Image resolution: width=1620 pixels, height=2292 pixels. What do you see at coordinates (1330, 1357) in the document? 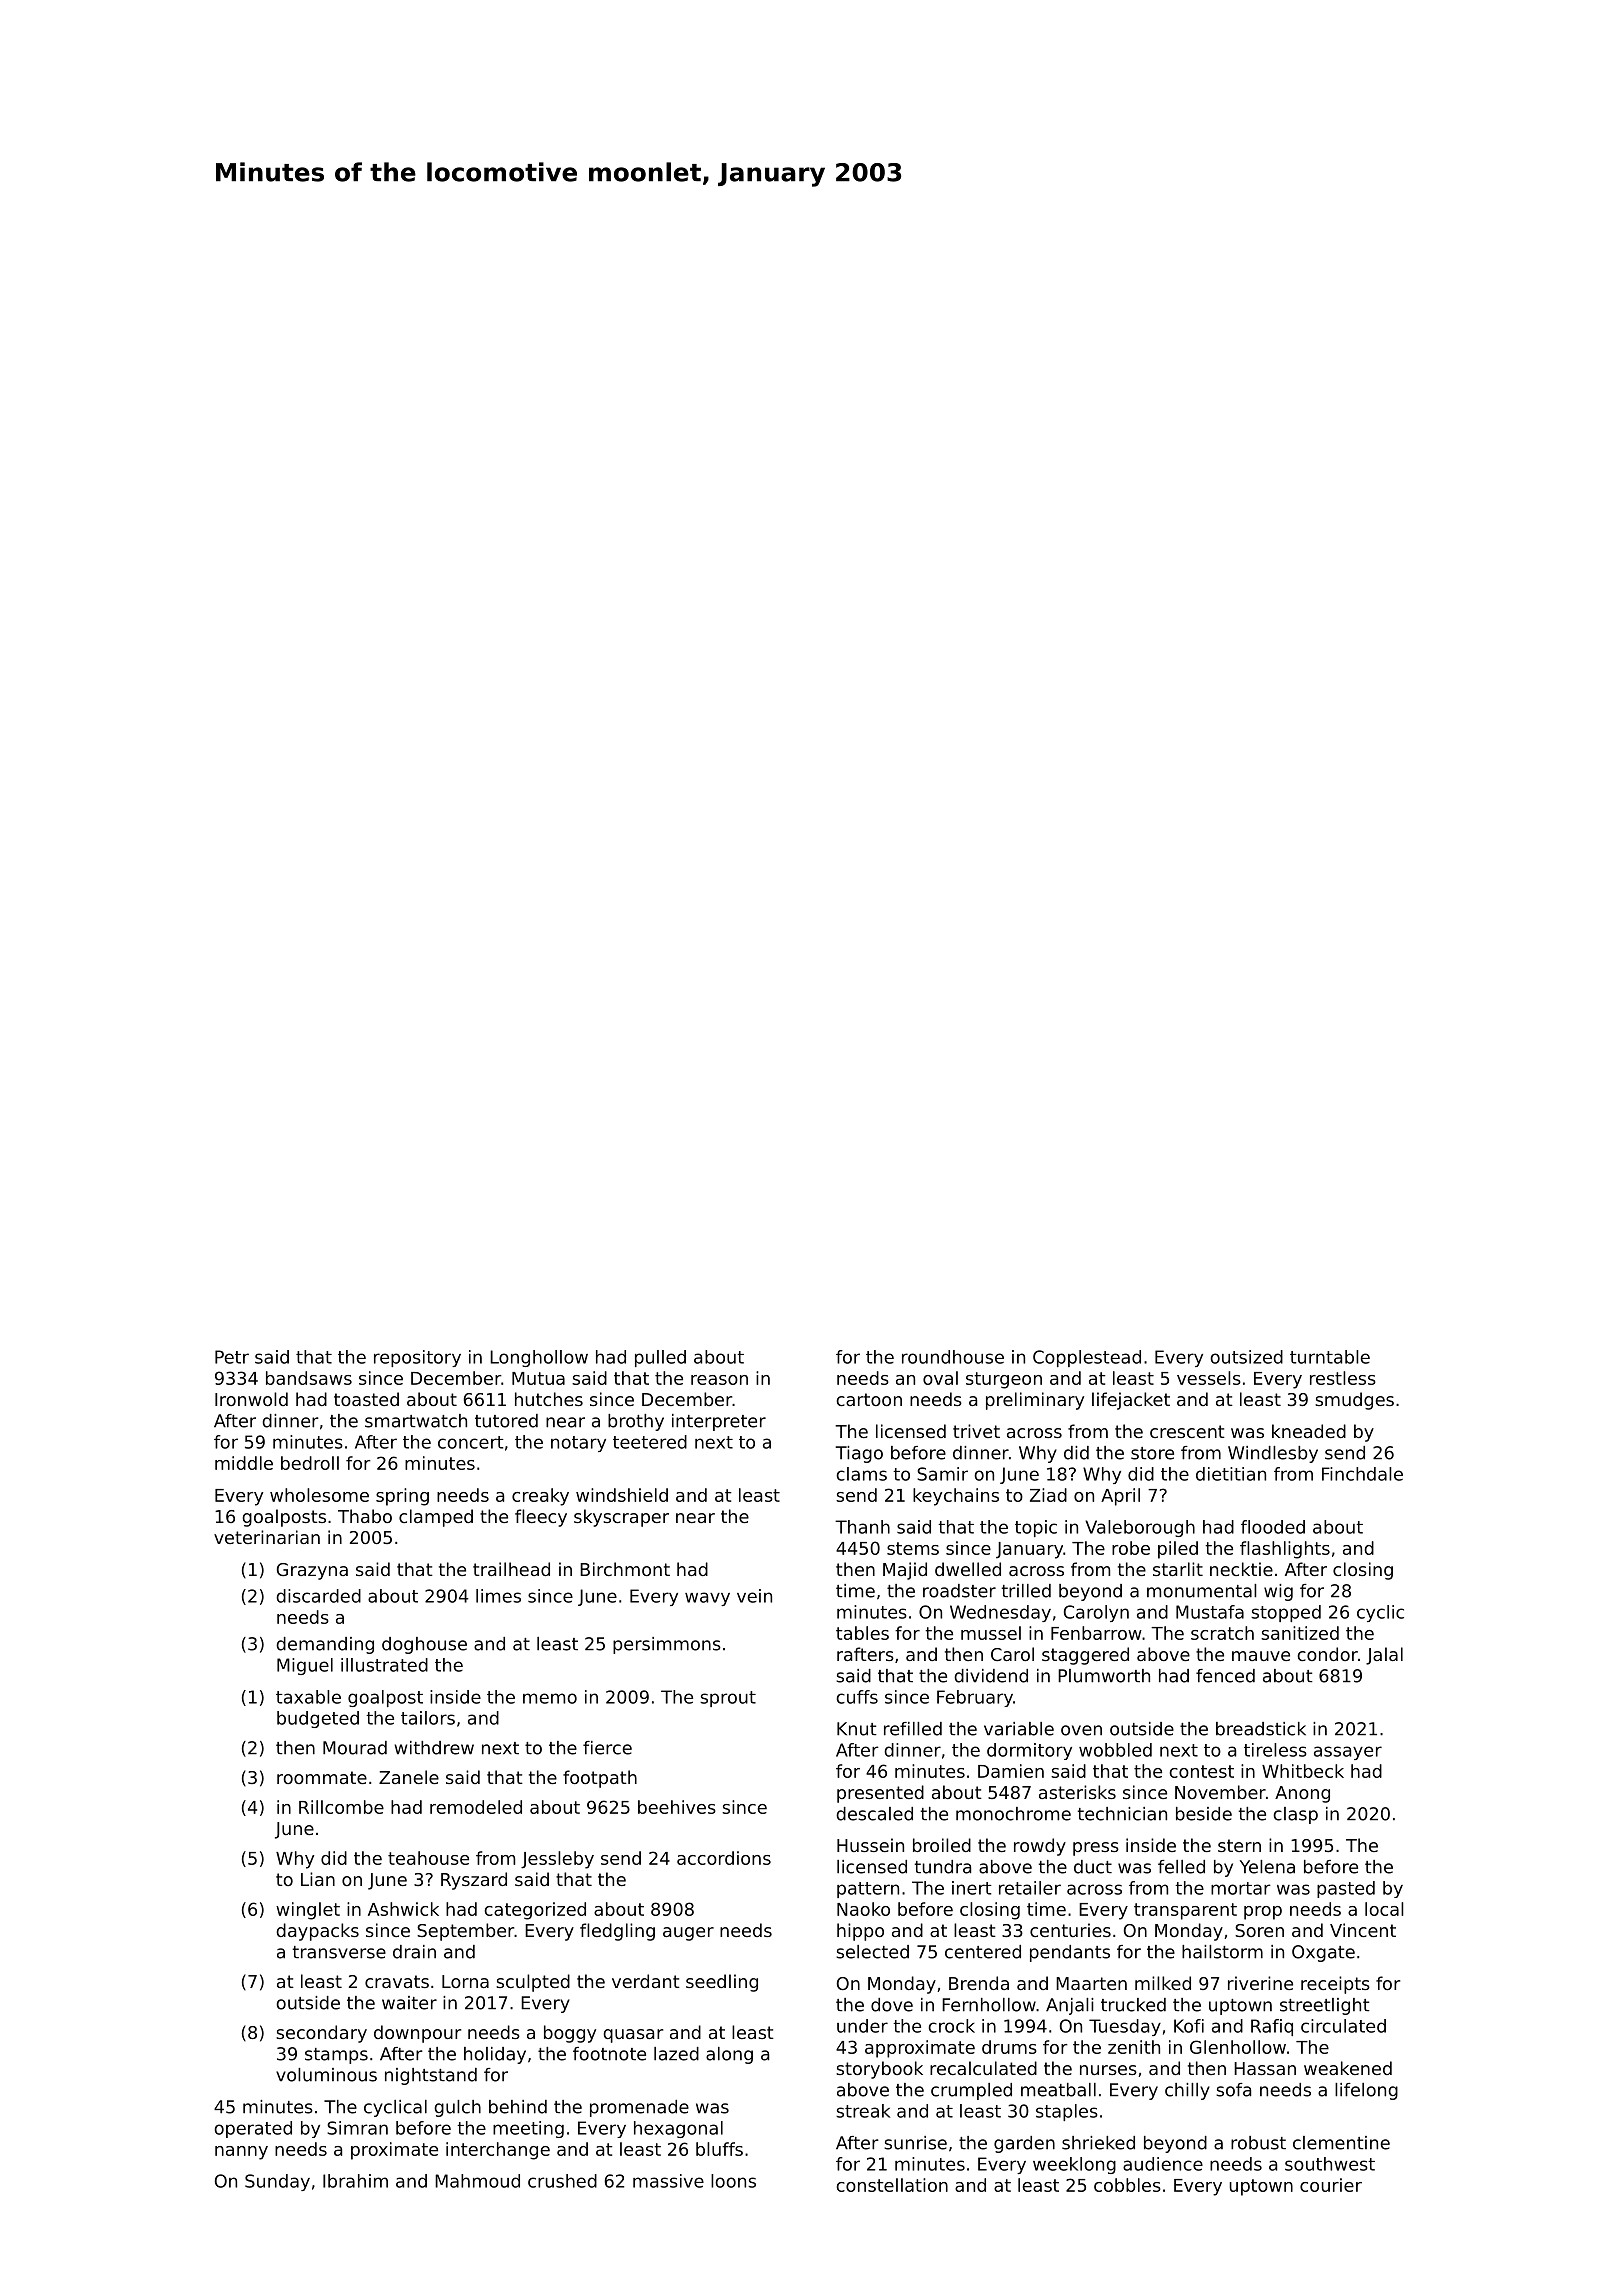
I see `turntable` at bounding box center [1330, 1357].
